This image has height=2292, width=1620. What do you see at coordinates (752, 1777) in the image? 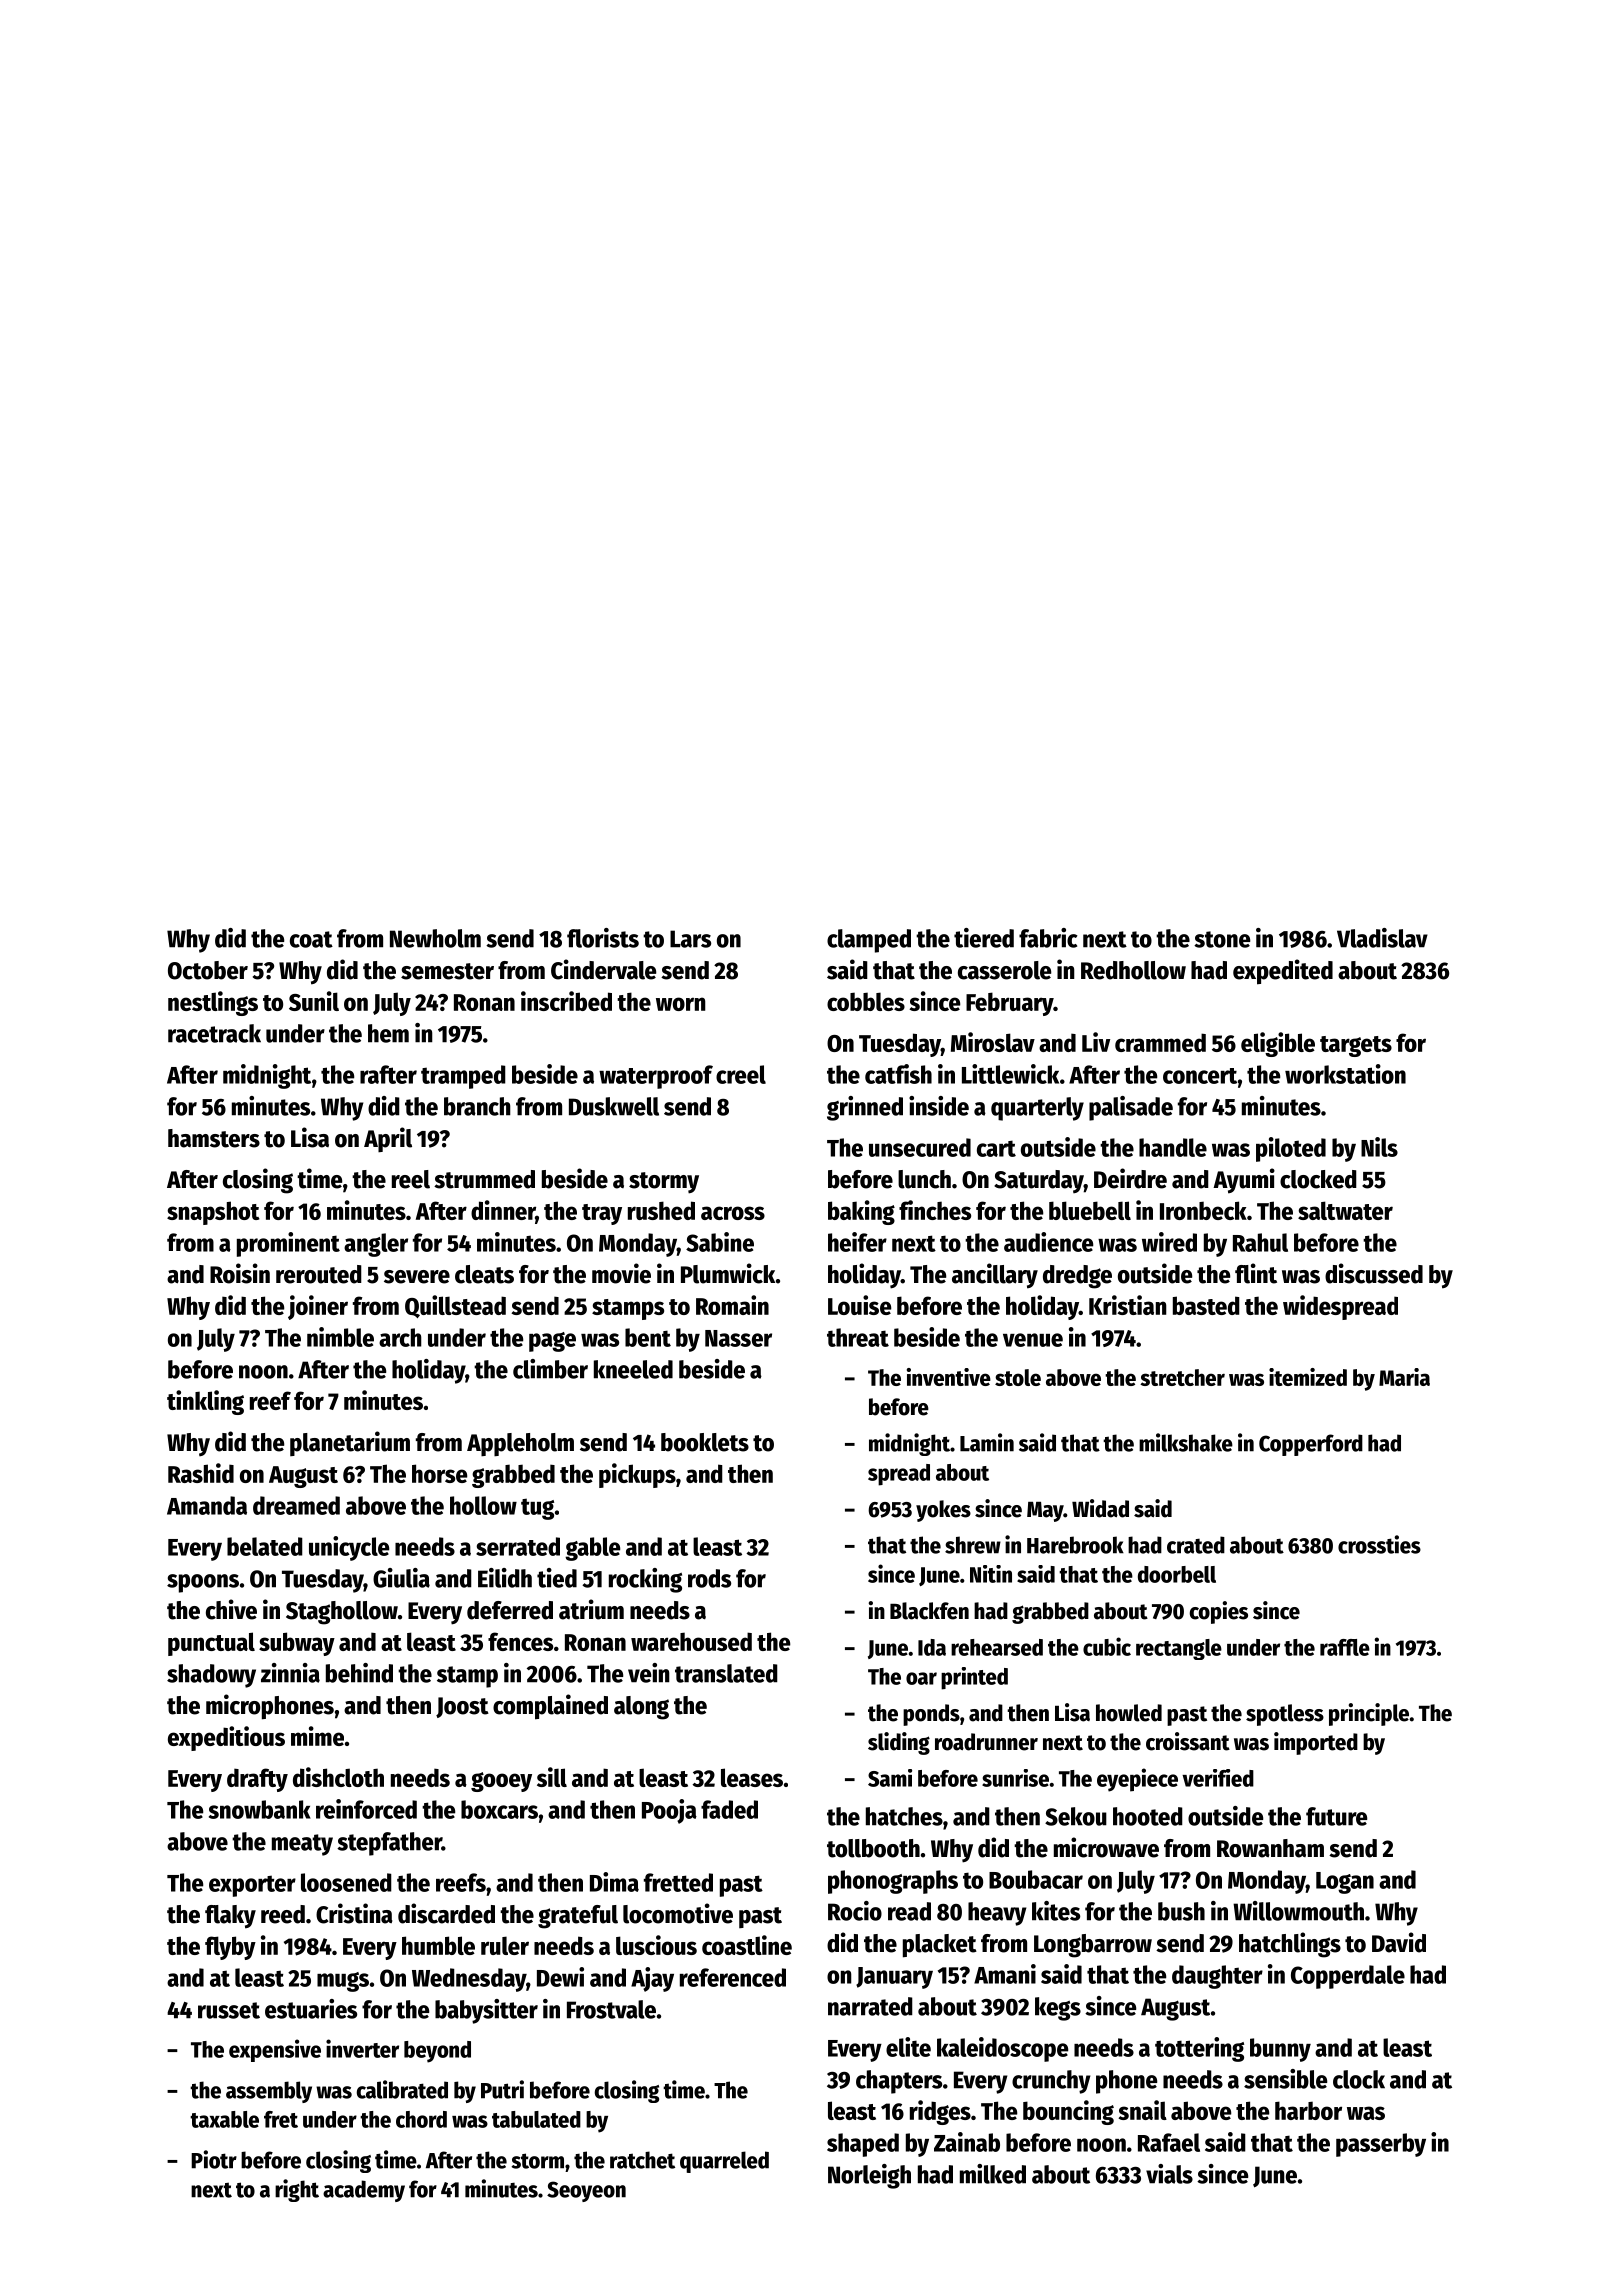
I see `leases` at bounding box center [752, 1777].
